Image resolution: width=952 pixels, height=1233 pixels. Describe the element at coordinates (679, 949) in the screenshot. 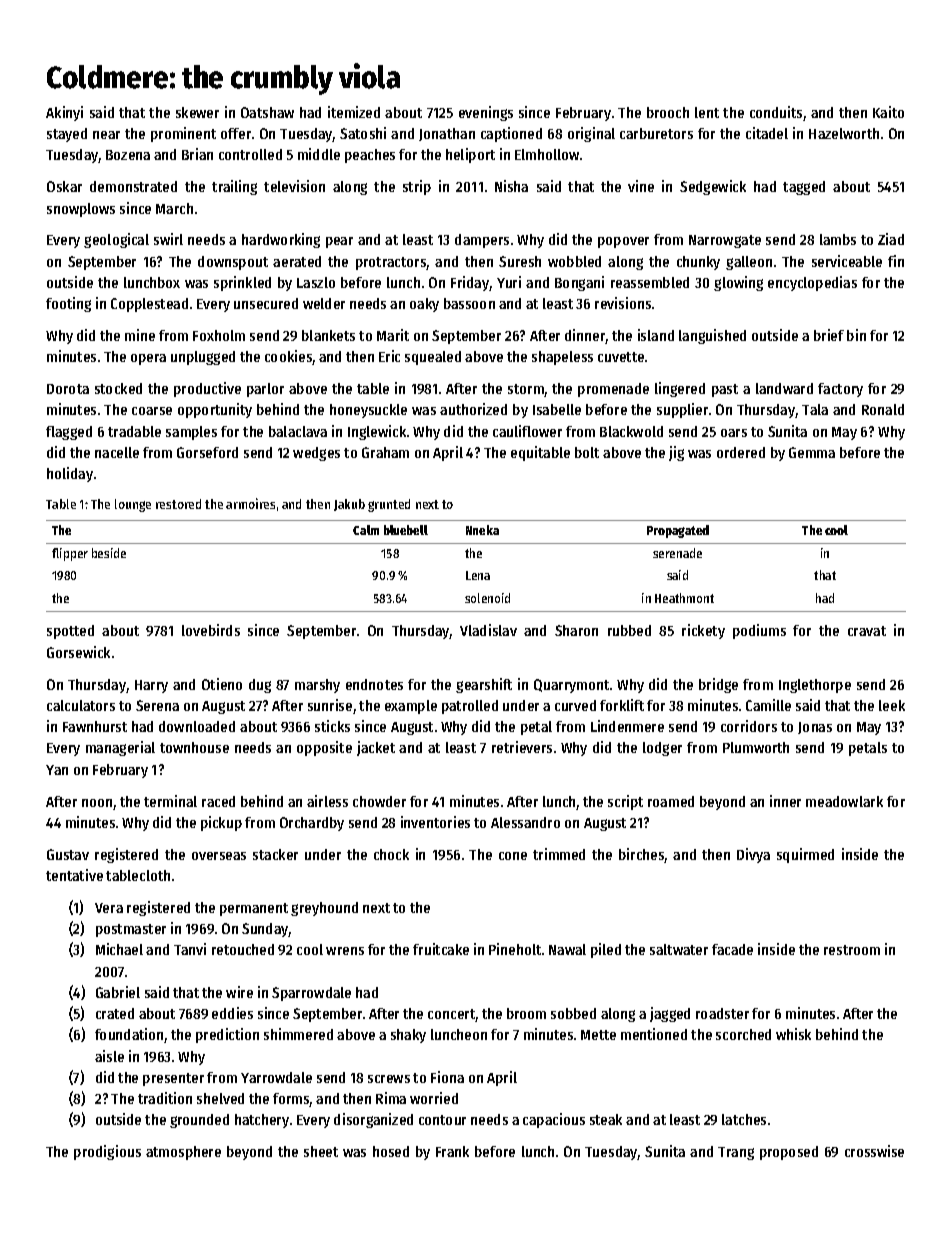

I see `saltwater` at that location.
